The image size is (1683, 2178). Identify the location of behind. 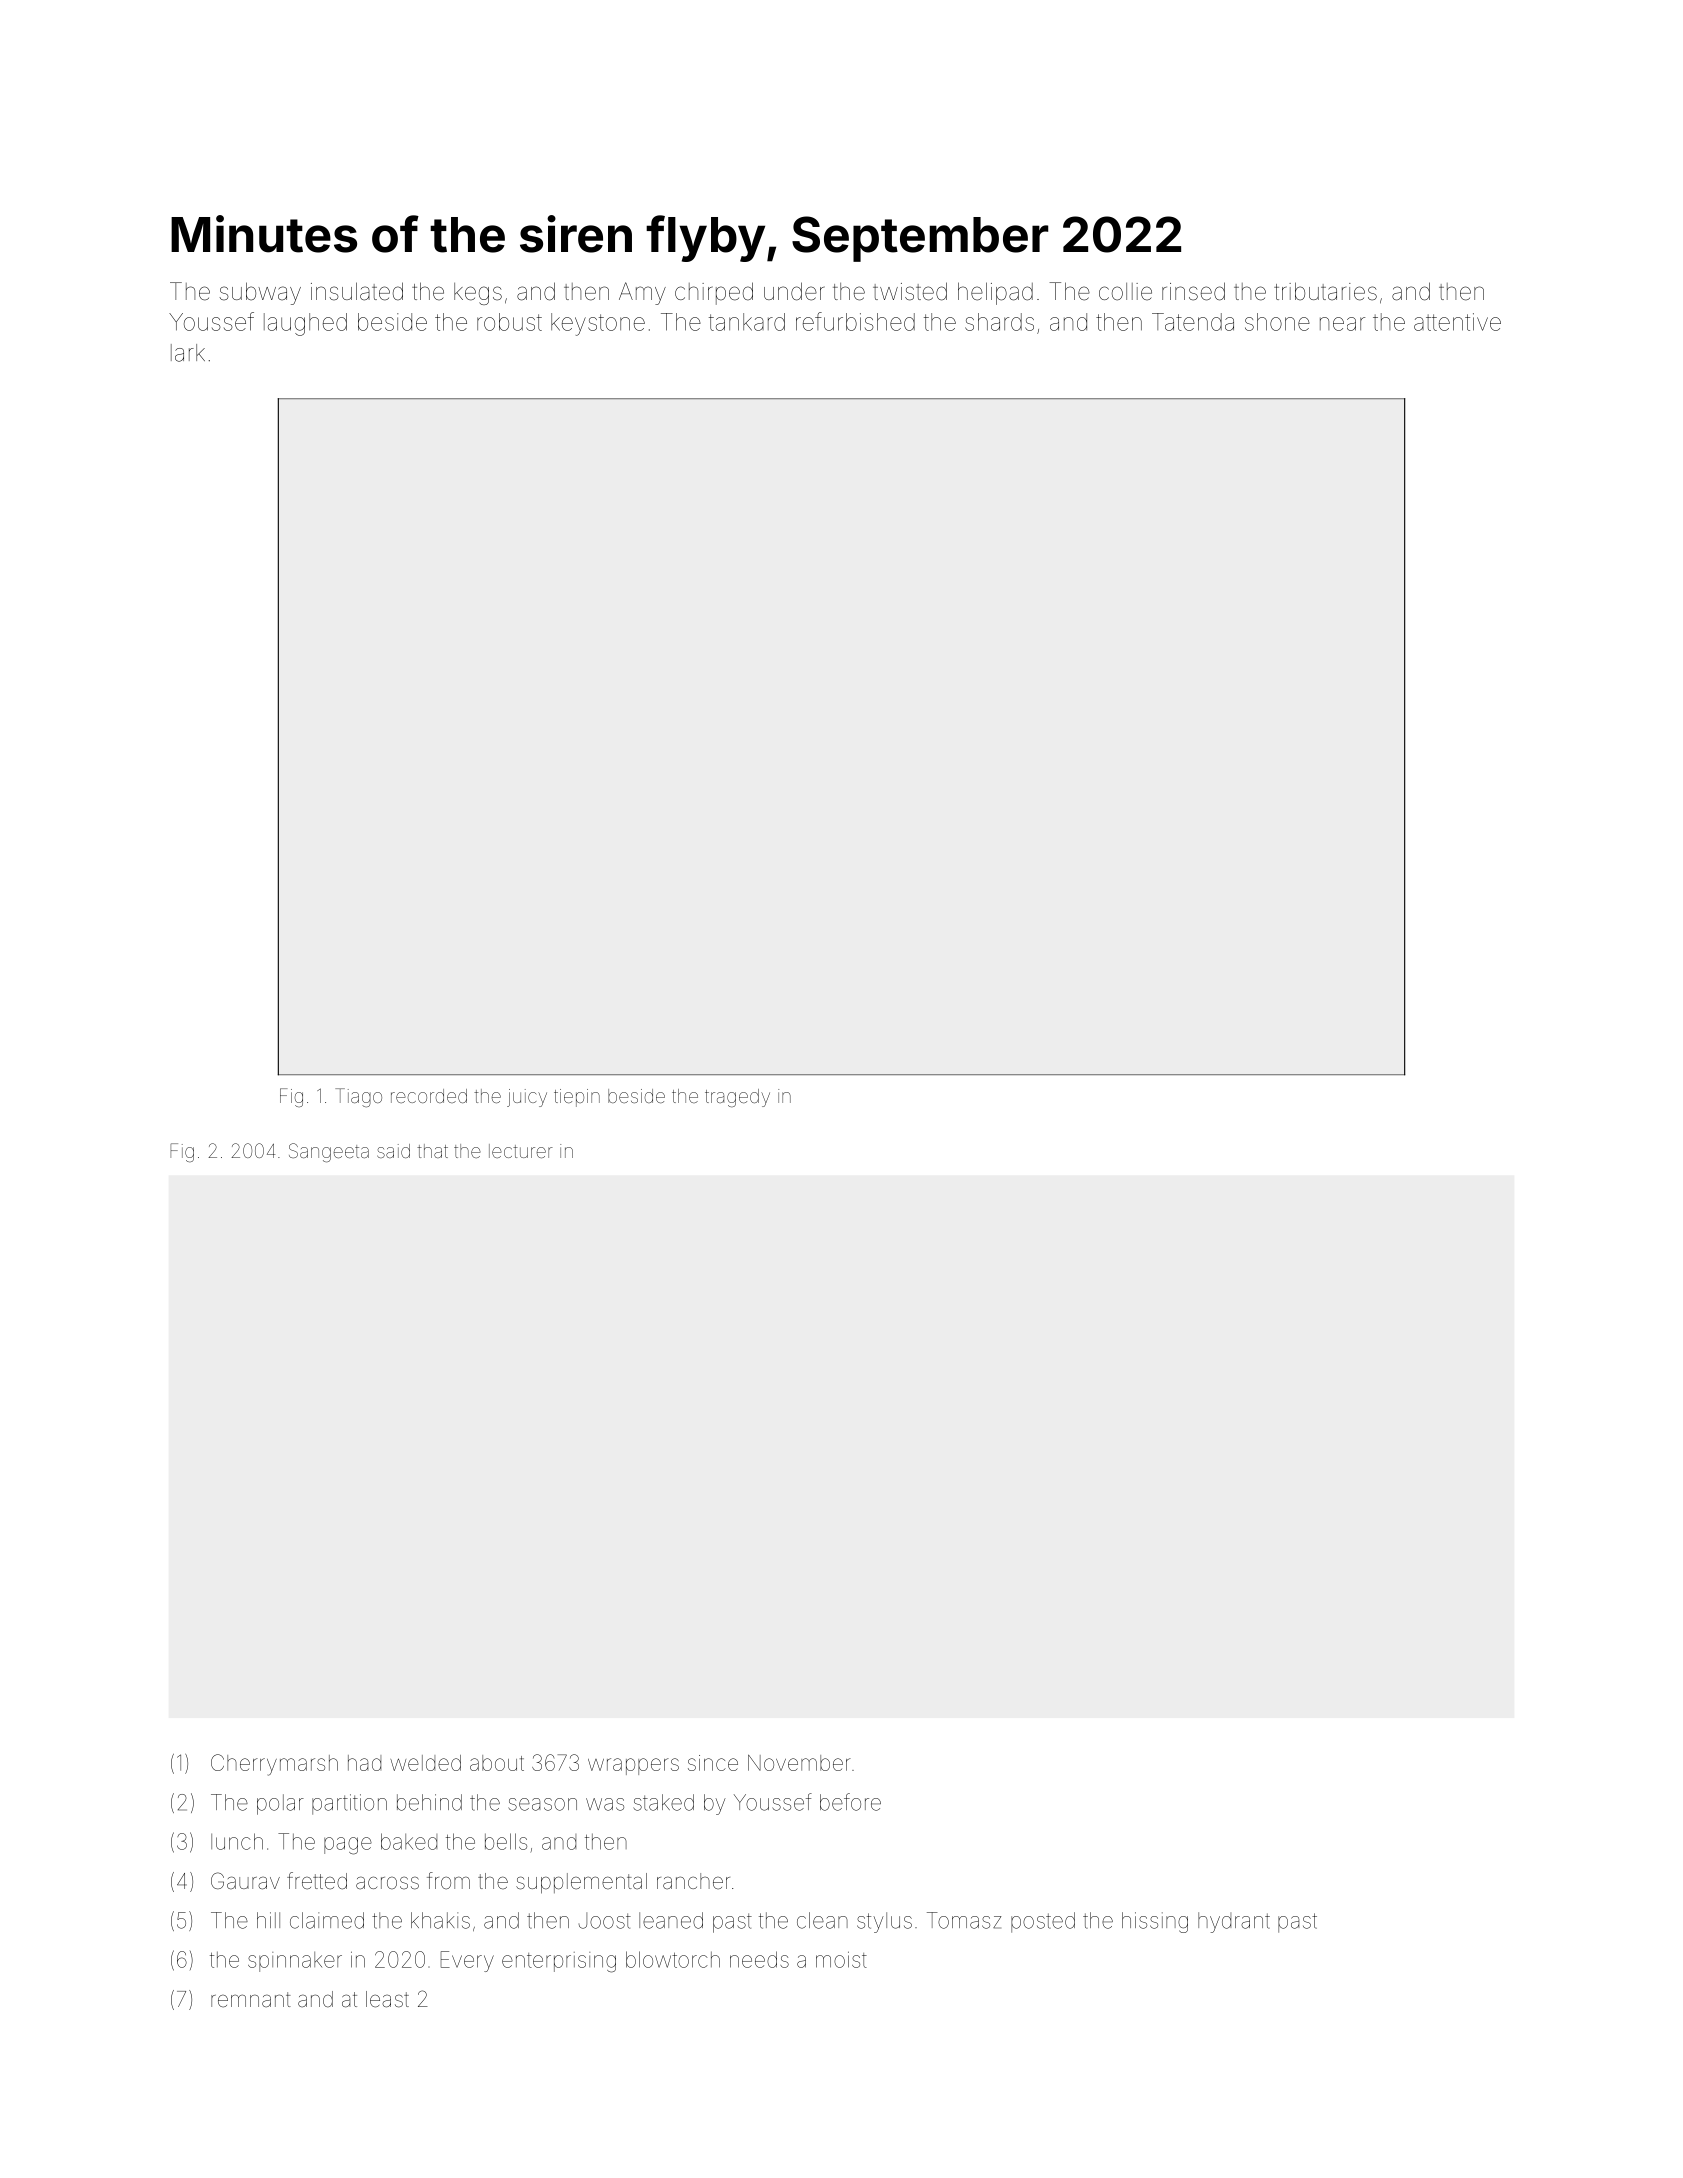
(429, 1802).
